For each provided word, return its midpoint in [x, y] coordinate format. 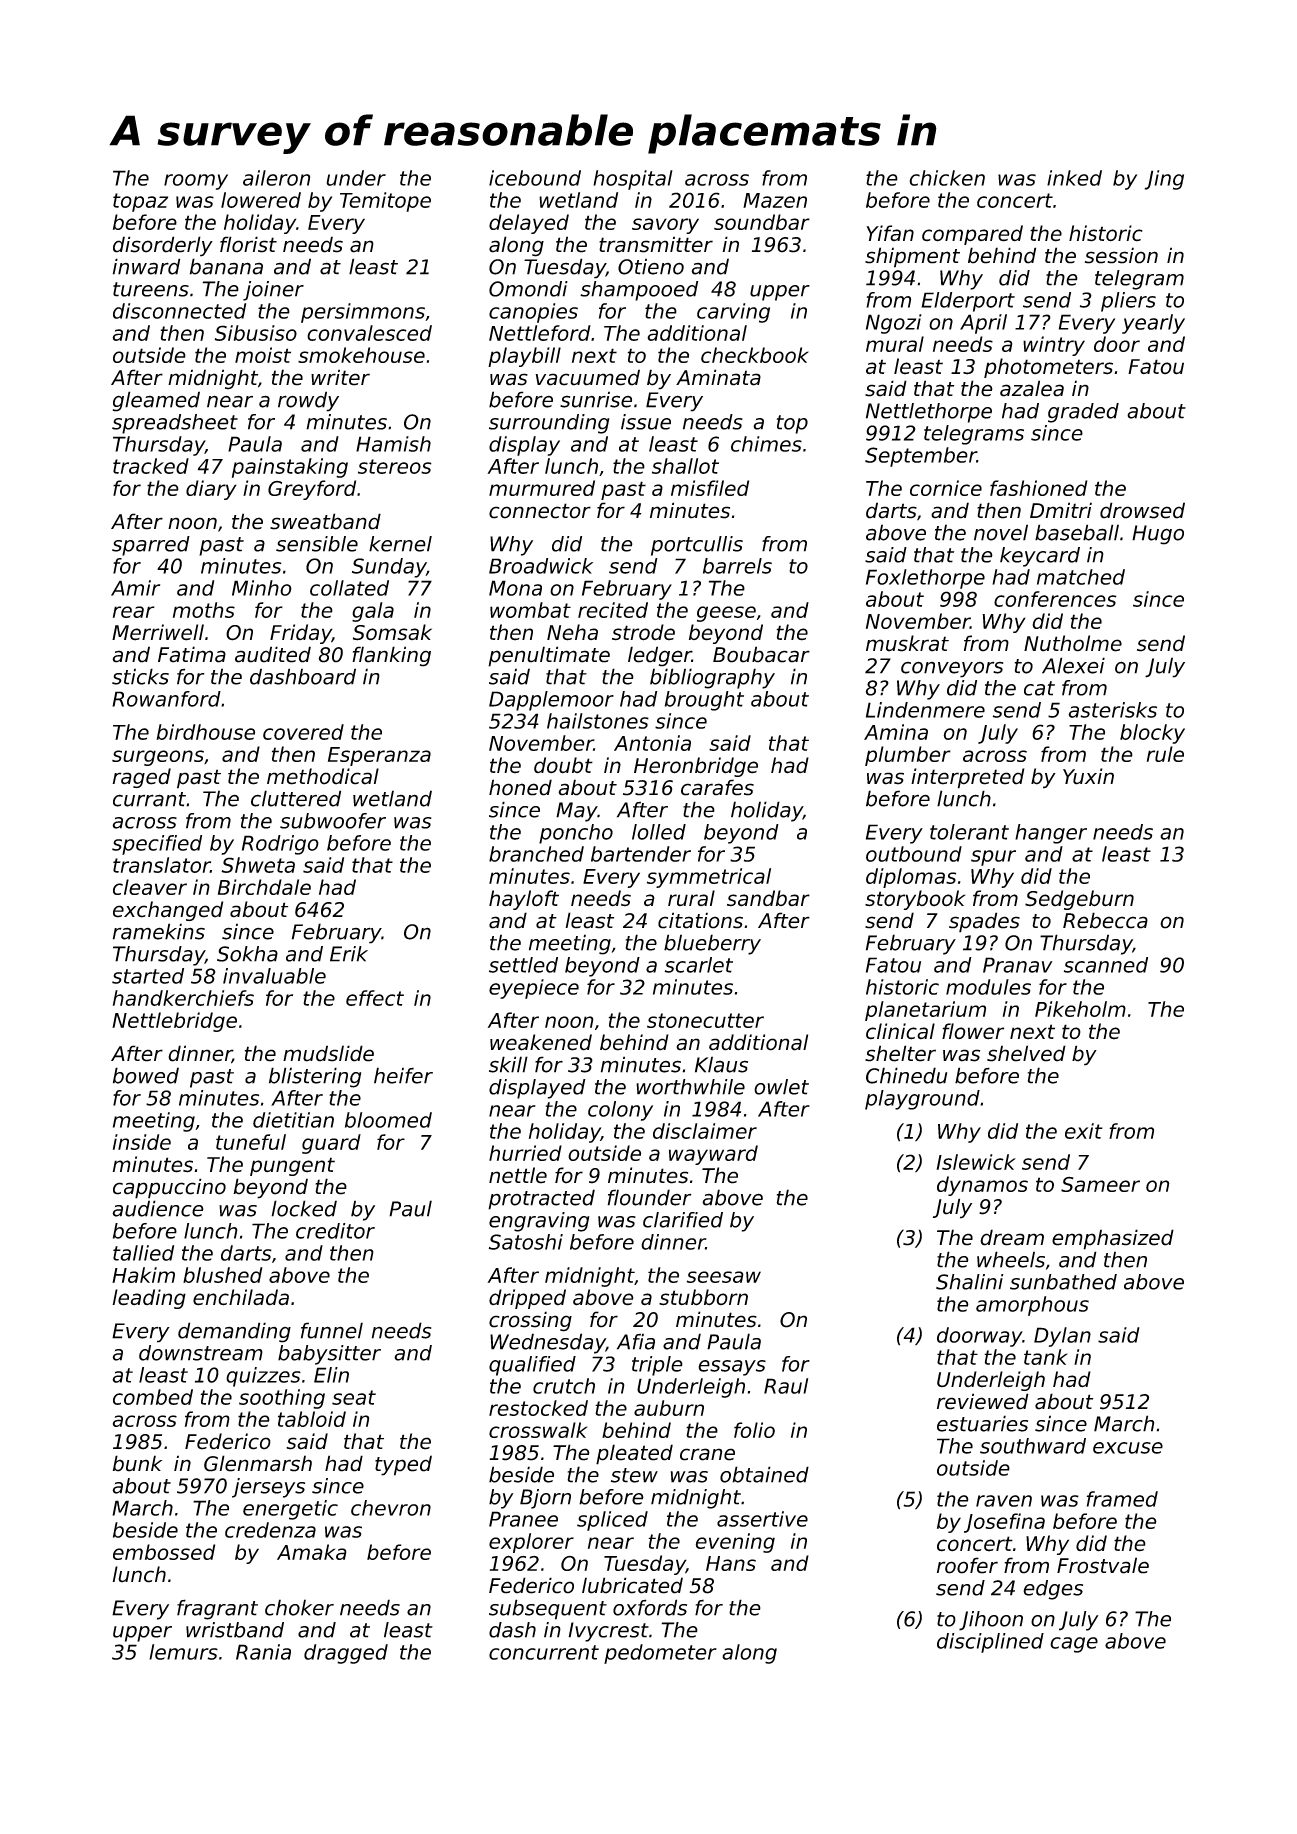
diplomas [911, 878]
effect [375, 998]
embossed [164, 1552]
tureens [151, 289]
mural [895, 344]
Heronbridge [696, 767]
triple [657, 1366]
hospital [633, 180]
